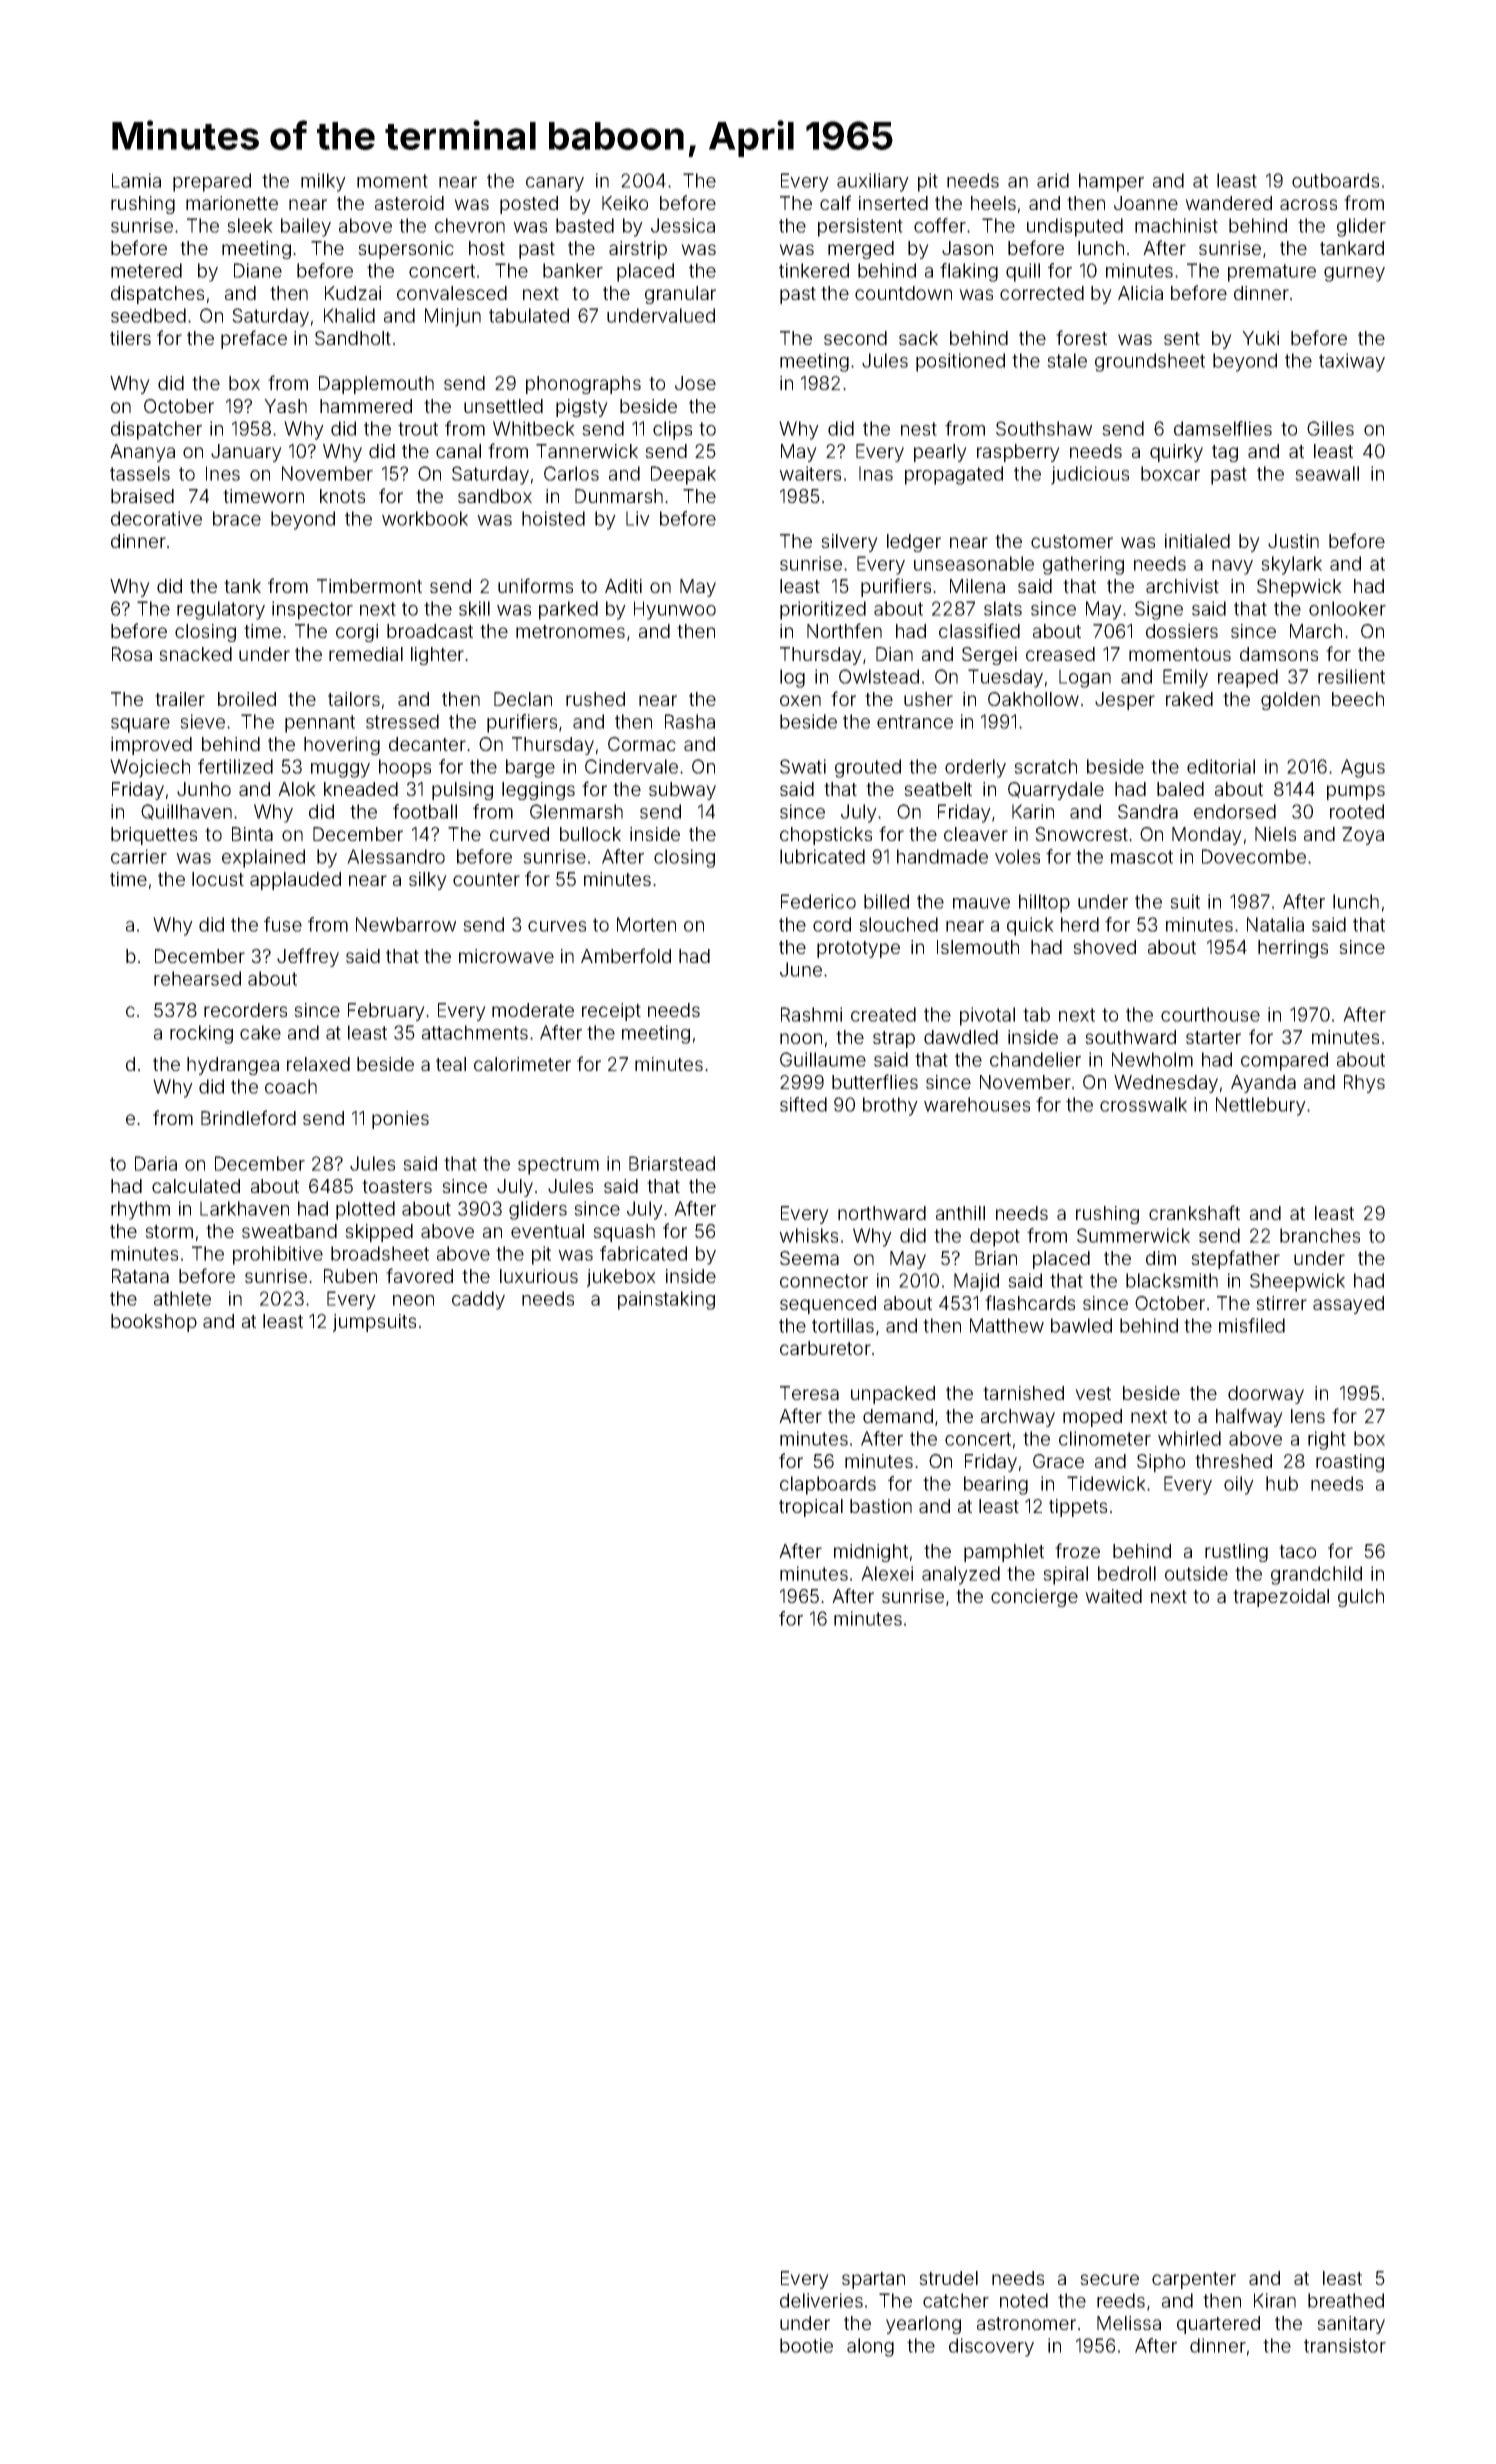 This page has width=1496, height=2464. I want to click on Kudzai, so click(353, 293).
